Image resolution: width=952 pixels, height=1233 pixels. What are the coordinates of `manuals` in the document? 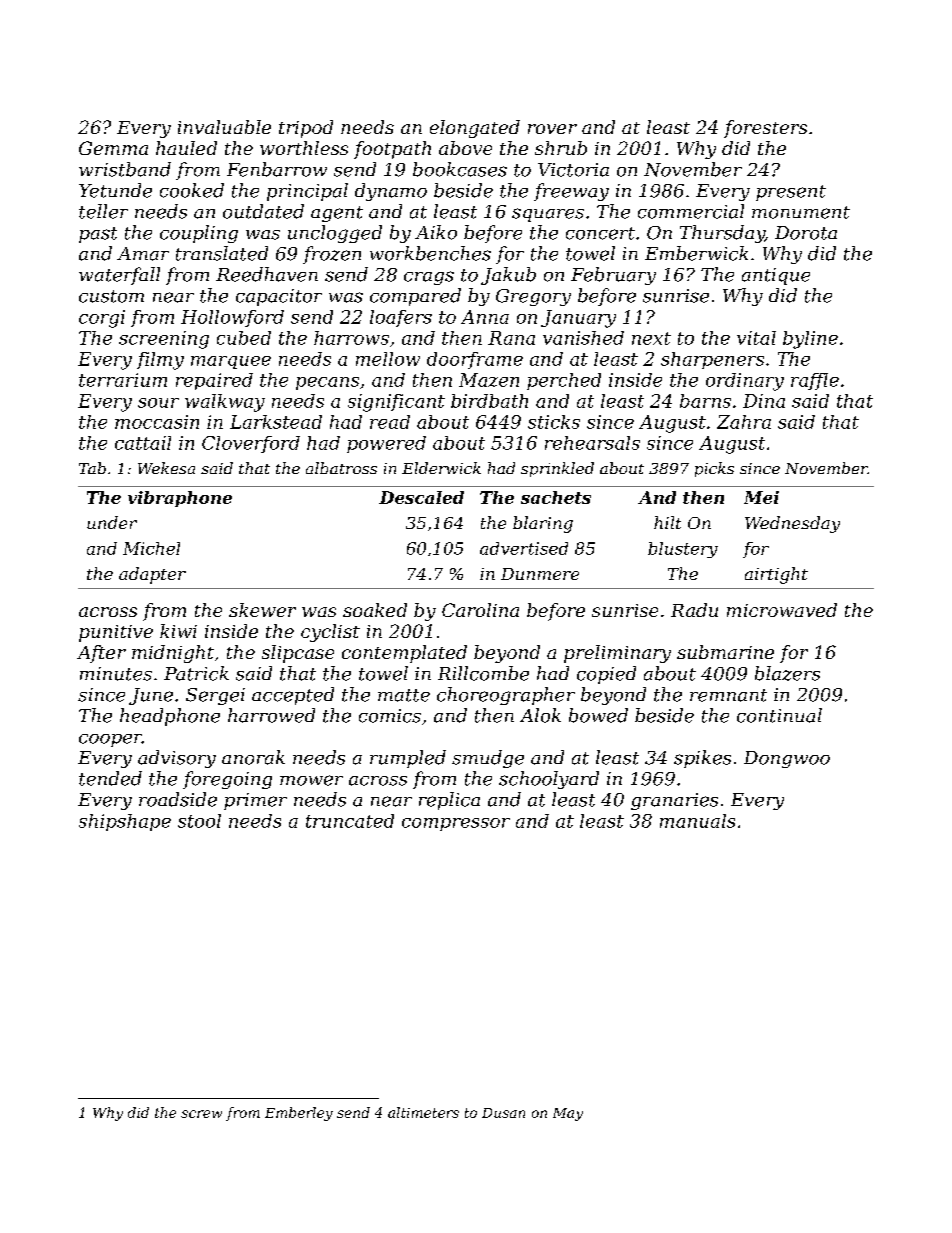 It's located at (697, 821).
